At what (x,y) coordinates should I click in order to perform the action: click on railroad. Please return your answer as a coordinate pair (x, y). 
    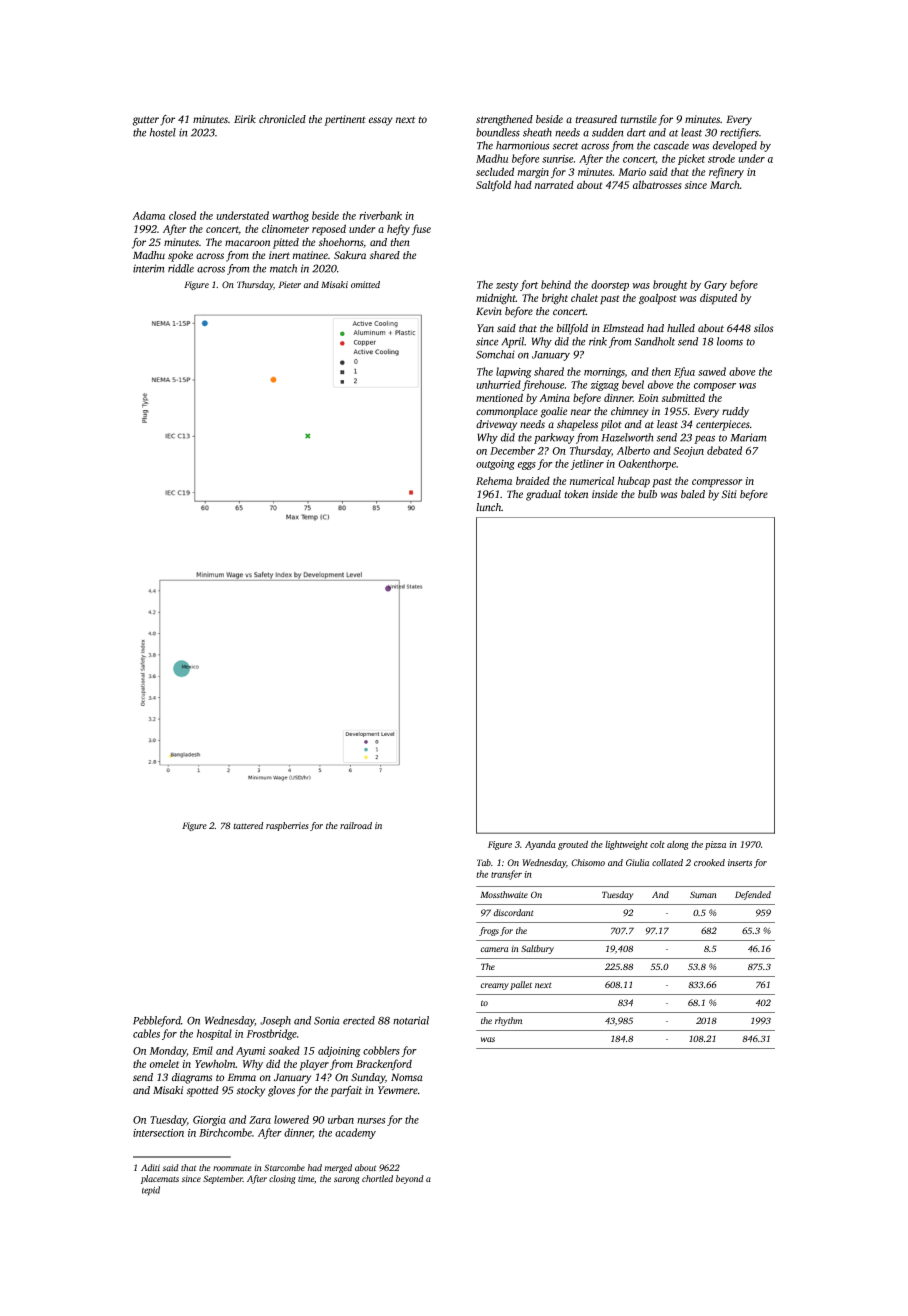
    Looking at the image, I should click on (356, 825).
